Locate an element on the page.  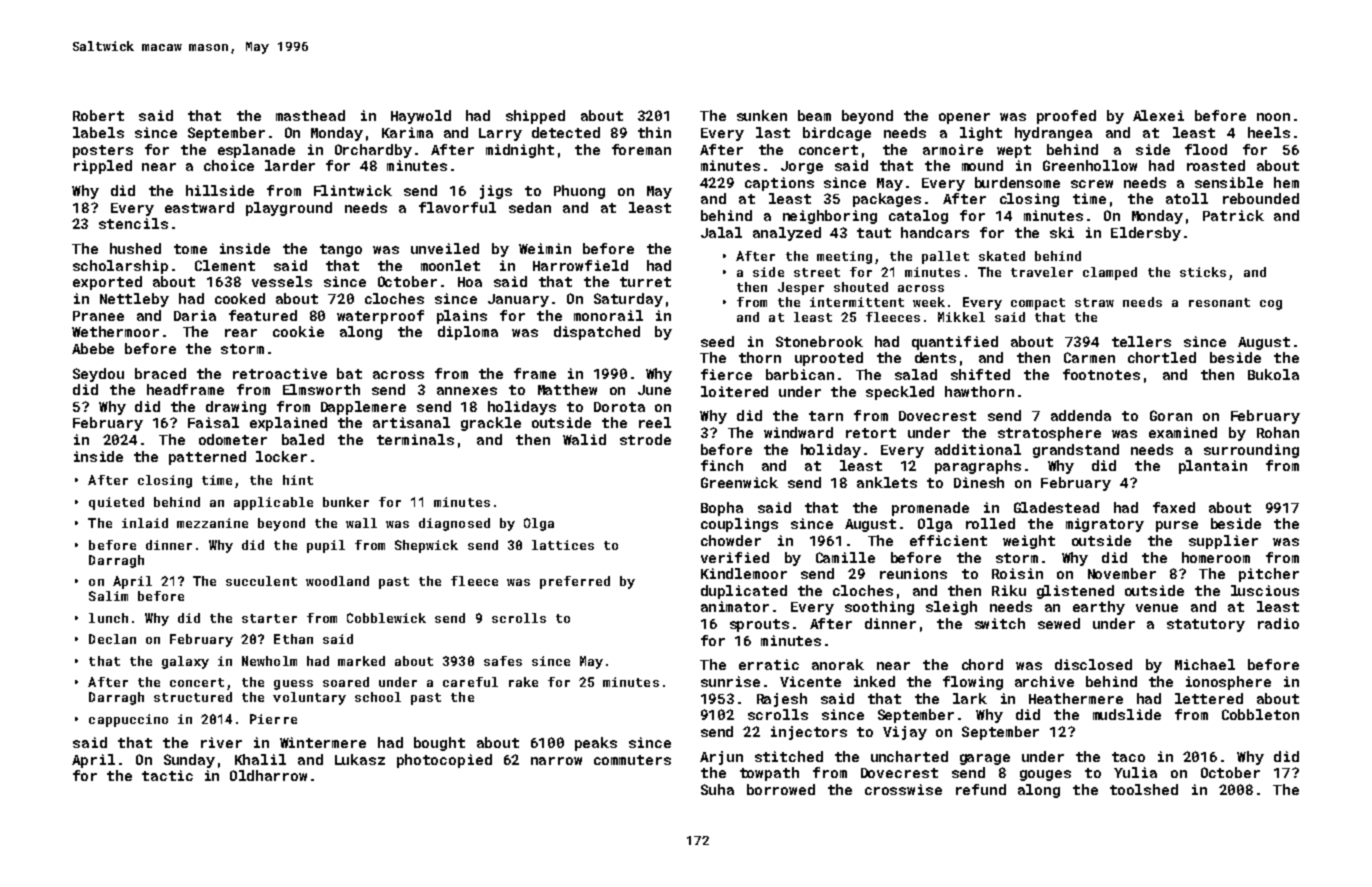
Suha is located at coordinates (717, 789).
